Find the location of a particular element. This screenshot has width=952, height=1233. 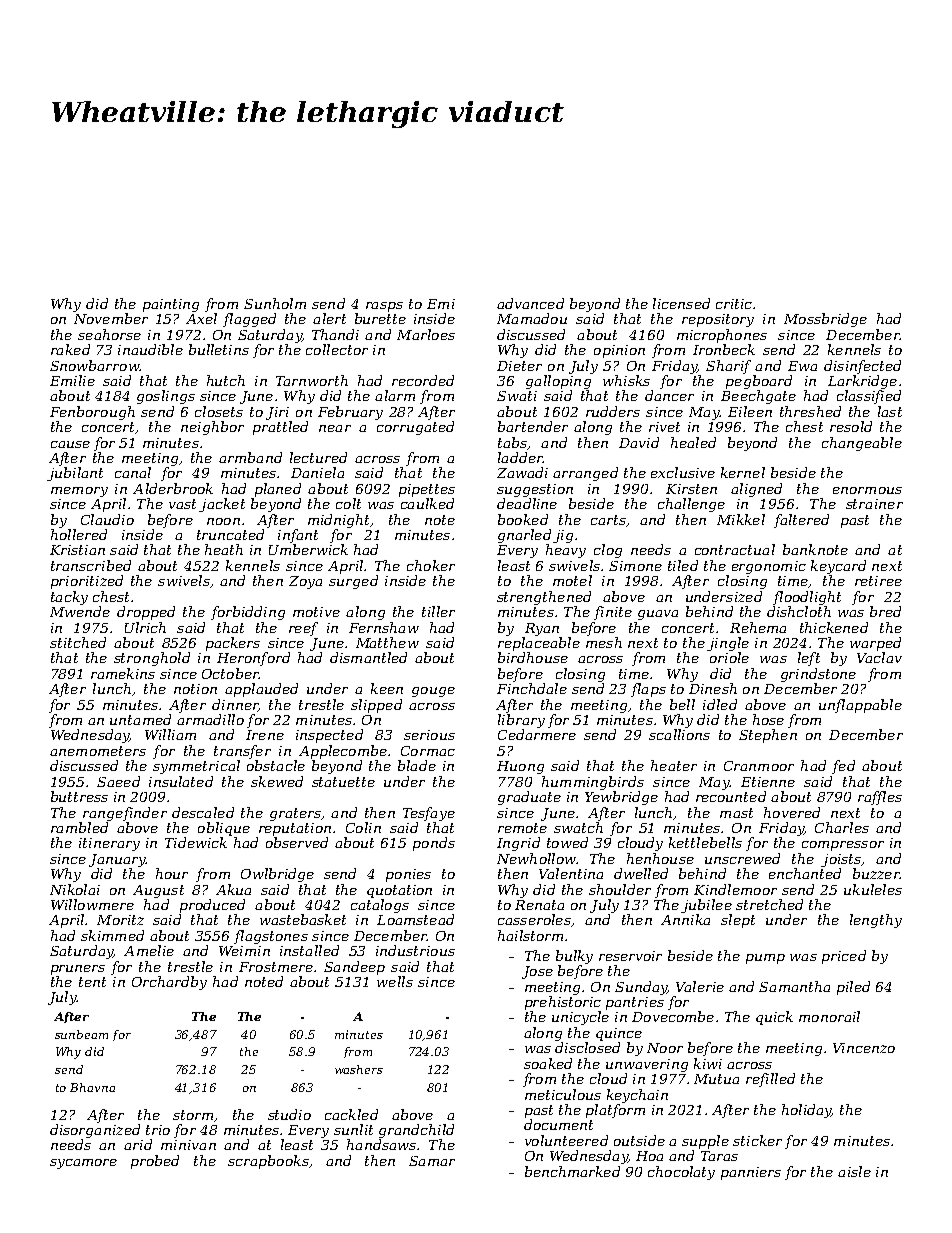

wells is located at coordinates (395, 981).
